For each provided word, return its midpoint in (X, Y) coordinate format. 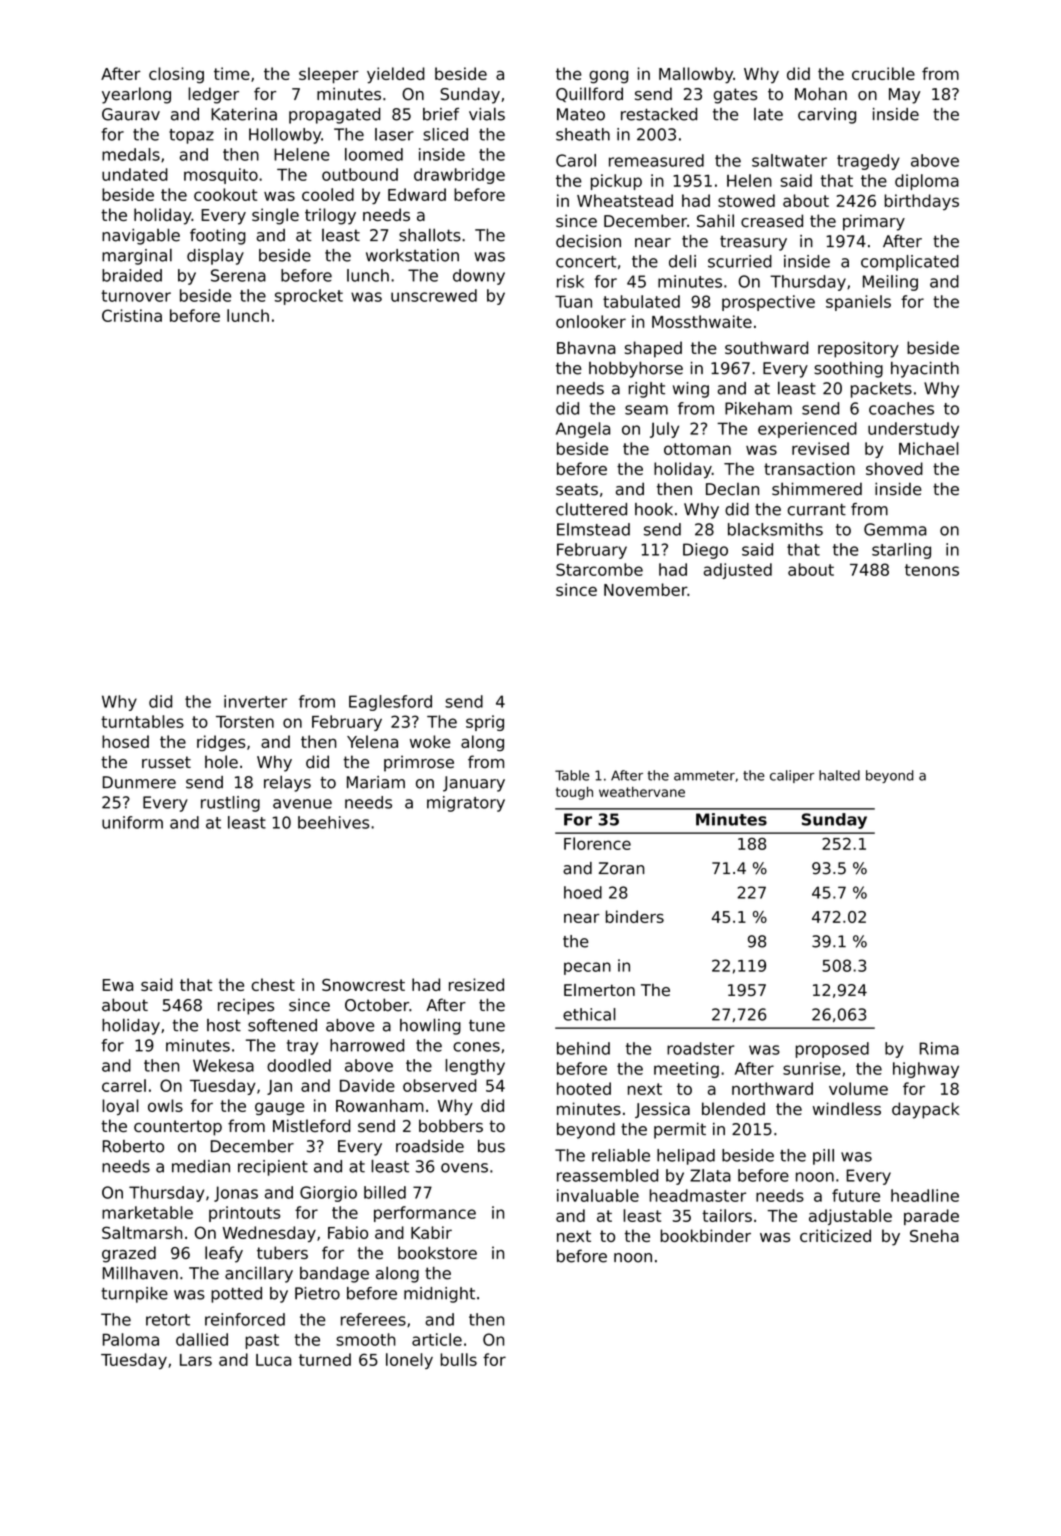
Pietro (317, 1293)
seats (577, 489)
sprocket (309, 297)
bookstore (437, 1252)
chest (273, 984)
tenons (932, 570)
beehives (333, 822)
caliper (792, 776)
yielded (396, 75)
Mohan (821, 94)
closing (176, 75)
